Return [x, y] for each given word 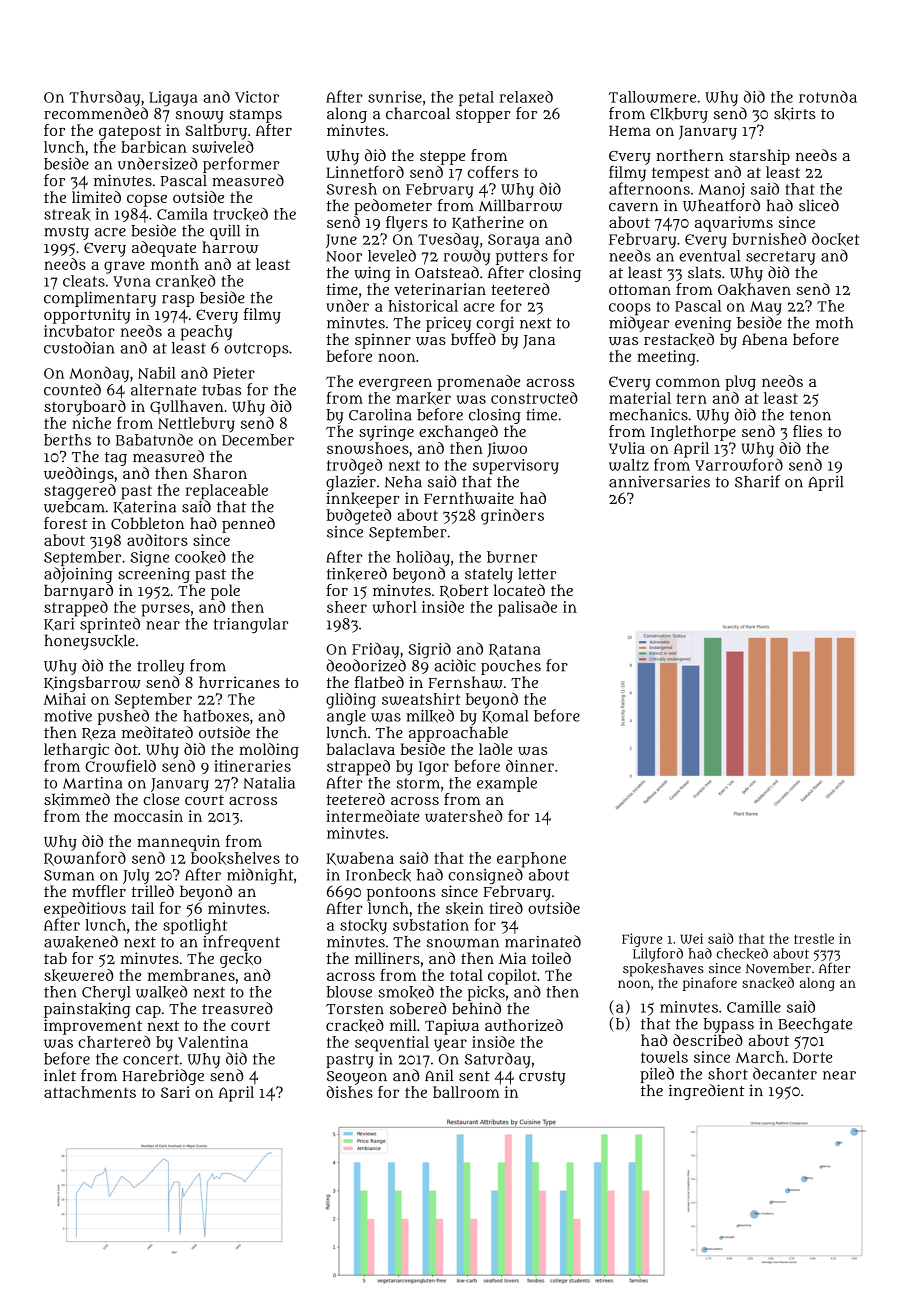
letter [537, 574]
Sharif [757, 481]
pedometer [393, 207]
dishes [349, 1092]
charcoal [418, 113]
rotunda [828, 97]
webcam [74, 507]
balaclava [360, 749]
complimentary [100, 299]
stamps [255, 116]
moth [834, 323]
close [161, 799]
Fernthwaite [469, 498]
